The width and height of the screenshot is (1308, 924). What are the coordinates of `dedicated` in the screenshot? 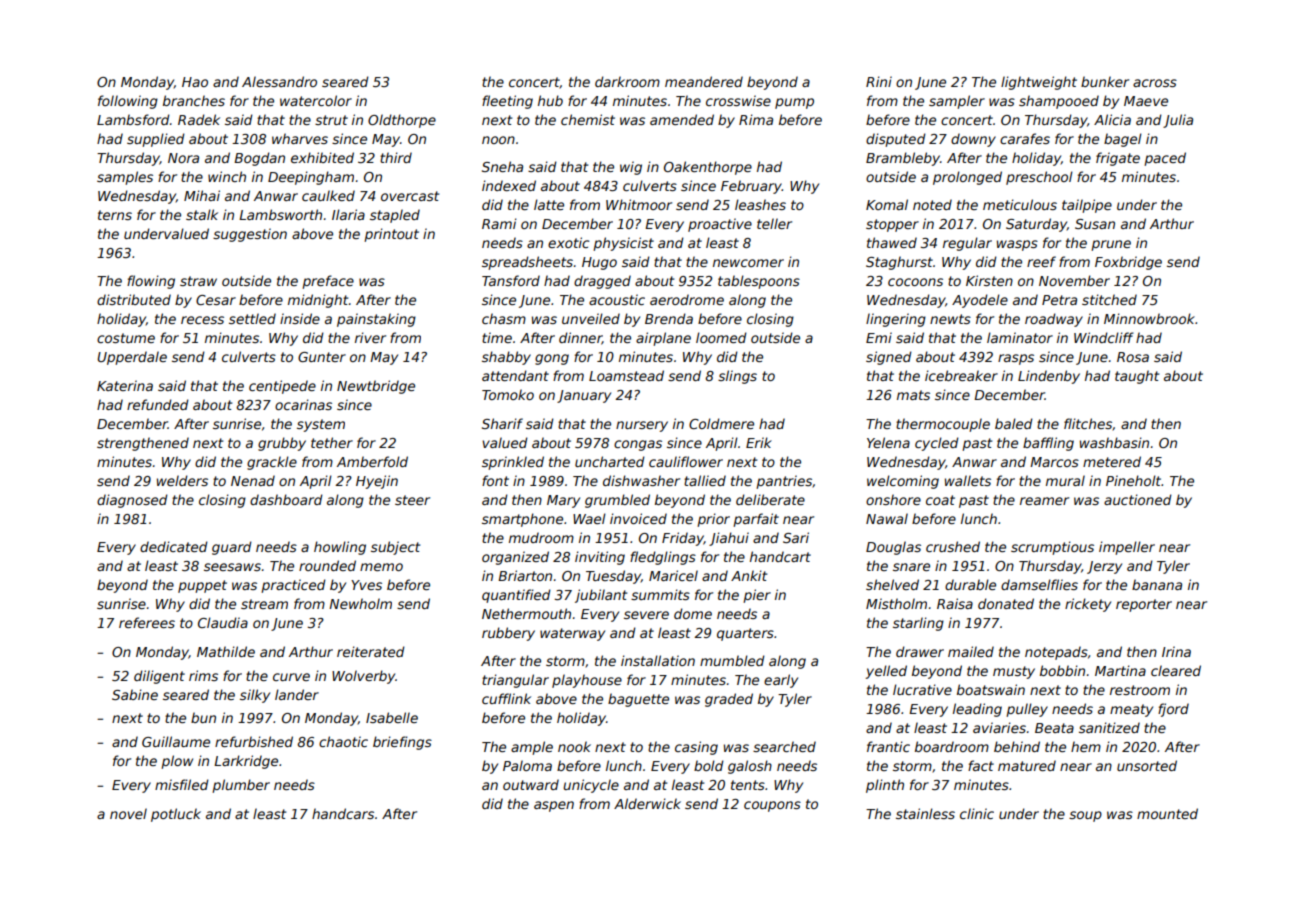 It's located at (174, 546).
